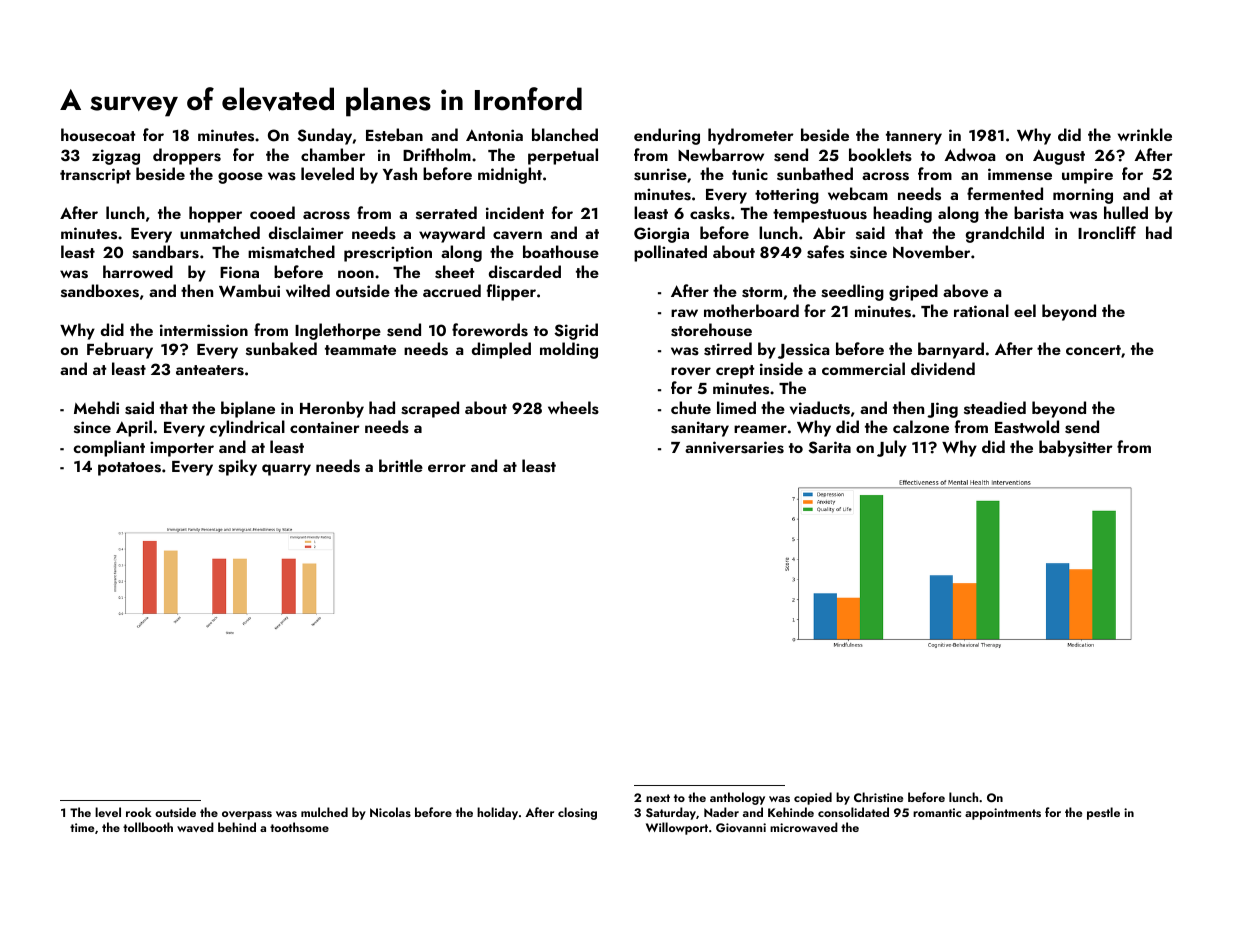  I want to click on Eastwold, so click(1027, 427).
